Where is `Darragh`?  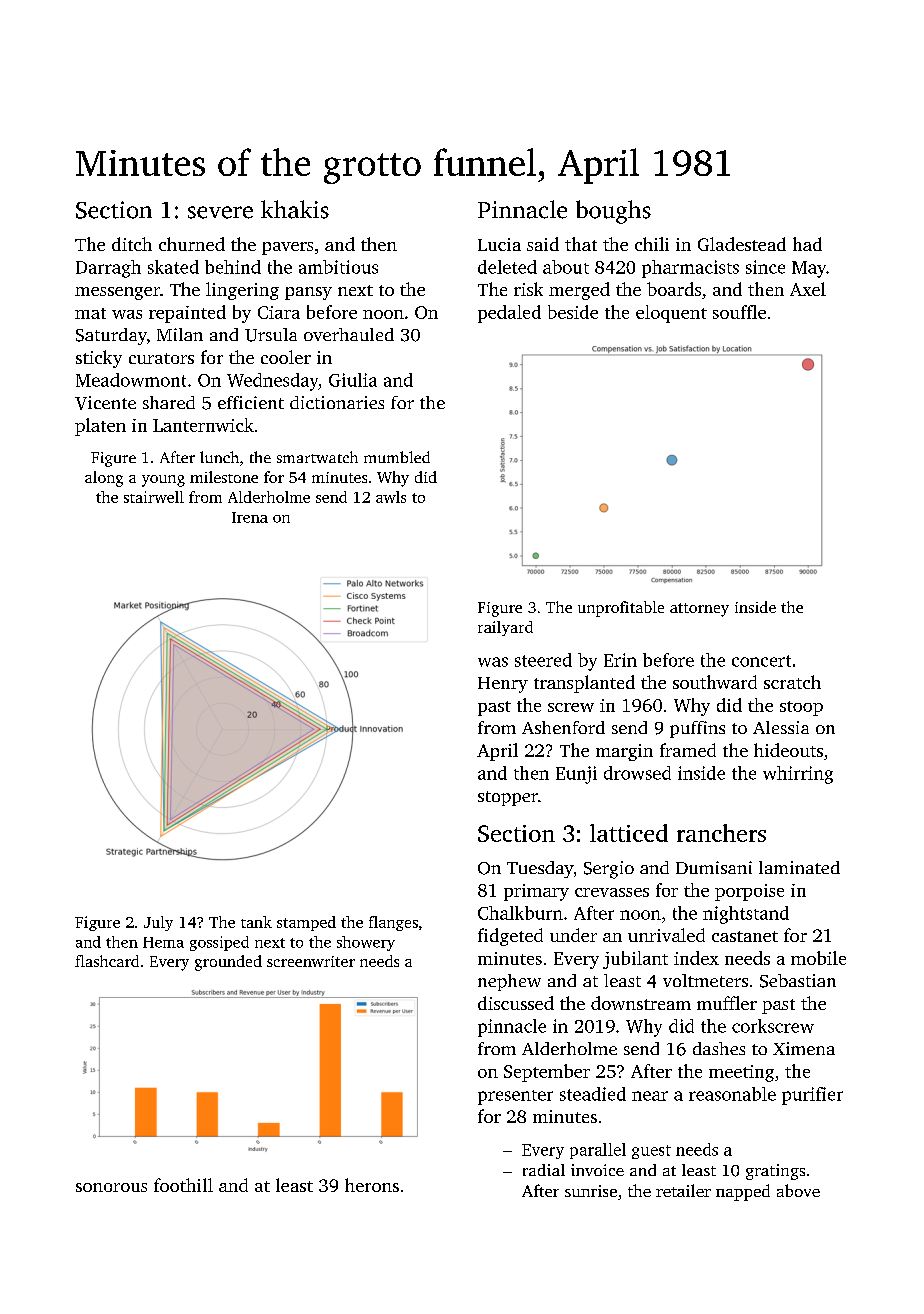
Darragh is located at coordinates (108, 269).
